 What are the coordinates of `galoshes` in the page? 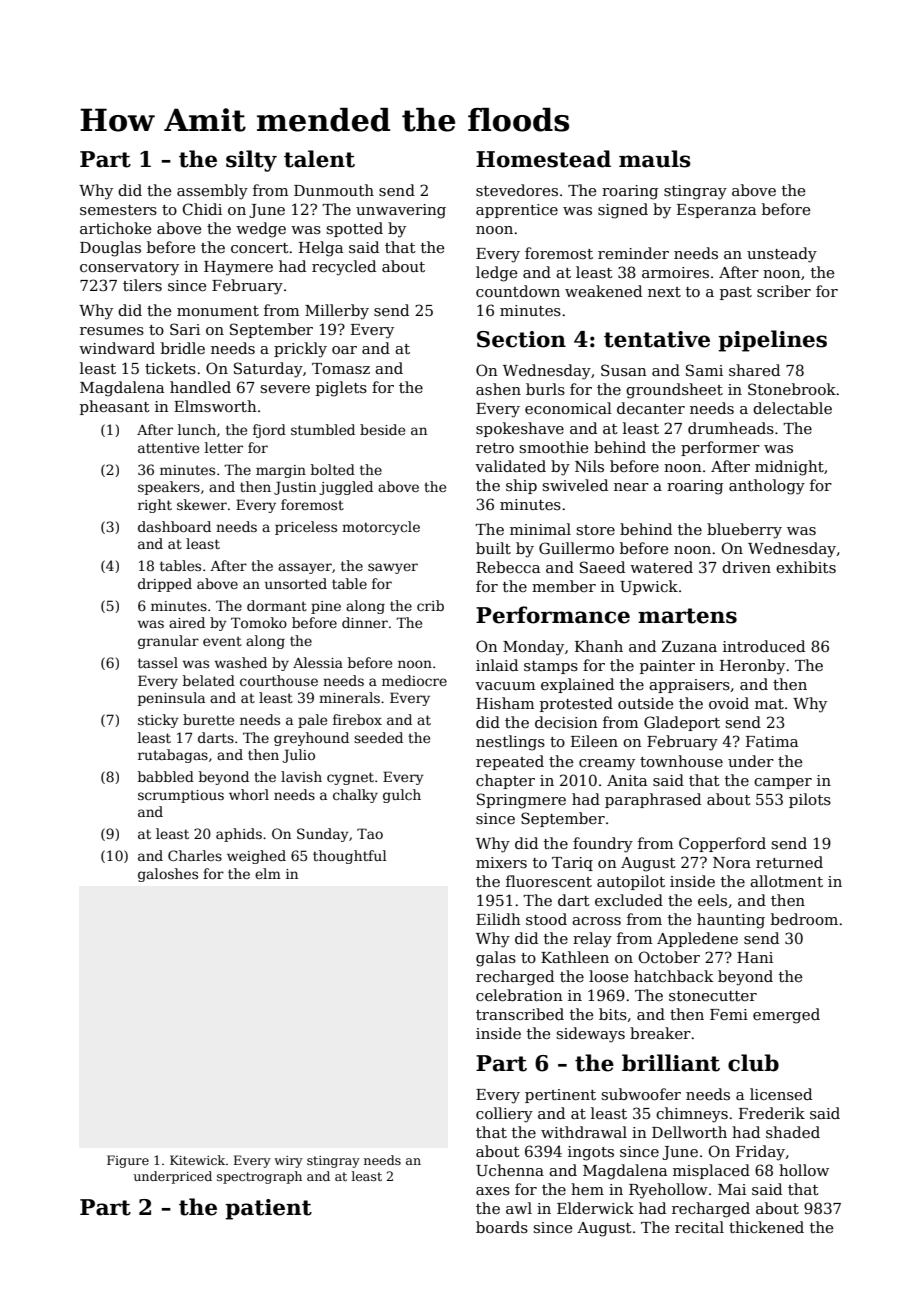 It's located at (168, 875).
